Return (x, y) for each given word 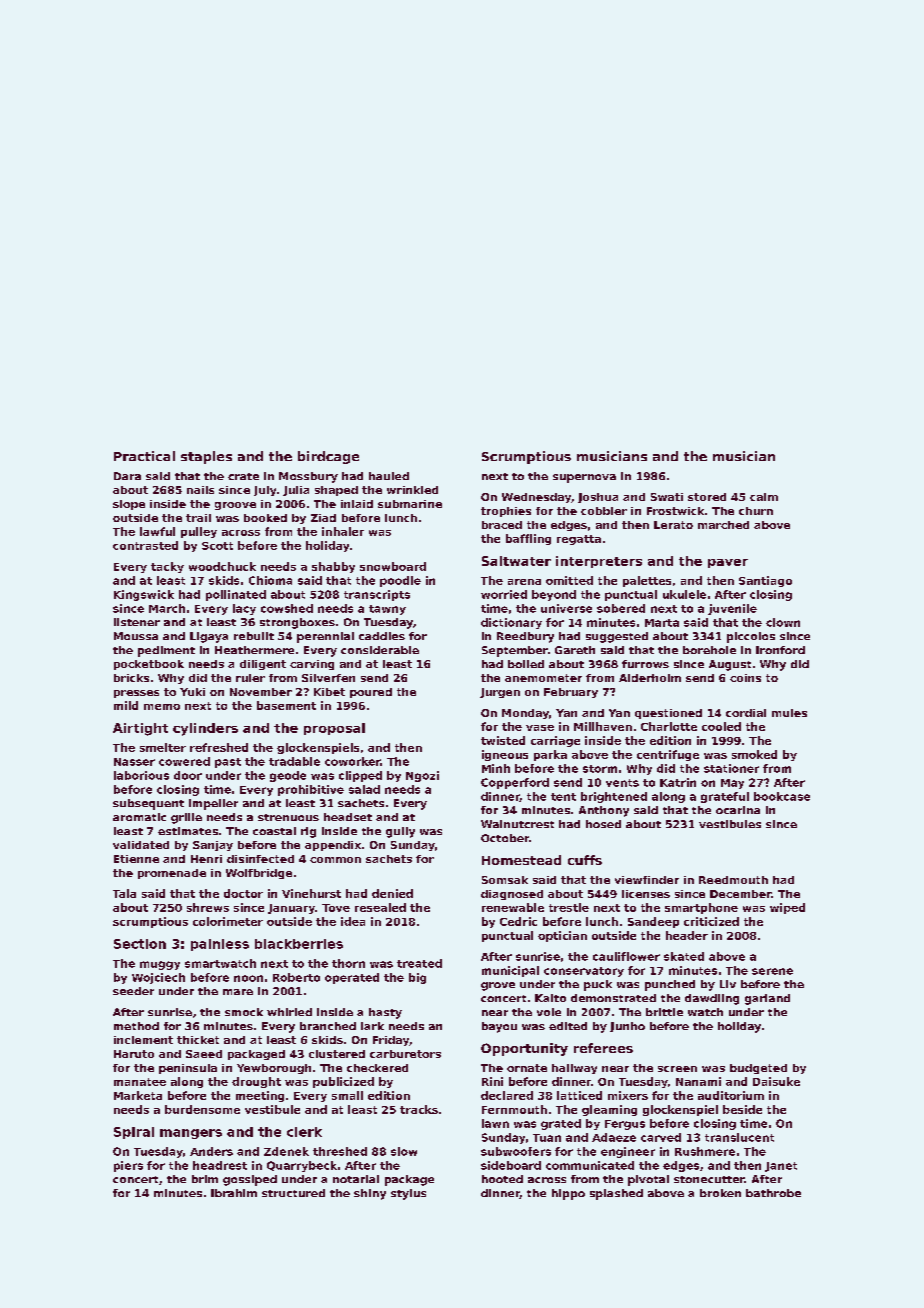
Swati (667, 497)
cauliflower (626, 956)
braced (502, 525)
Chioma (270, 580)
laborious (141, 775)
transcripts (377, 595)
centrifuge (668, 755)
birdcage (328, 457)
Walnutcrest (517, 824)
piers (128, 1166)
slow (404, 1151)
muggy (160, 965)
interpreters (599, 562)
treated (419, 963)
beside (742, 1109)
